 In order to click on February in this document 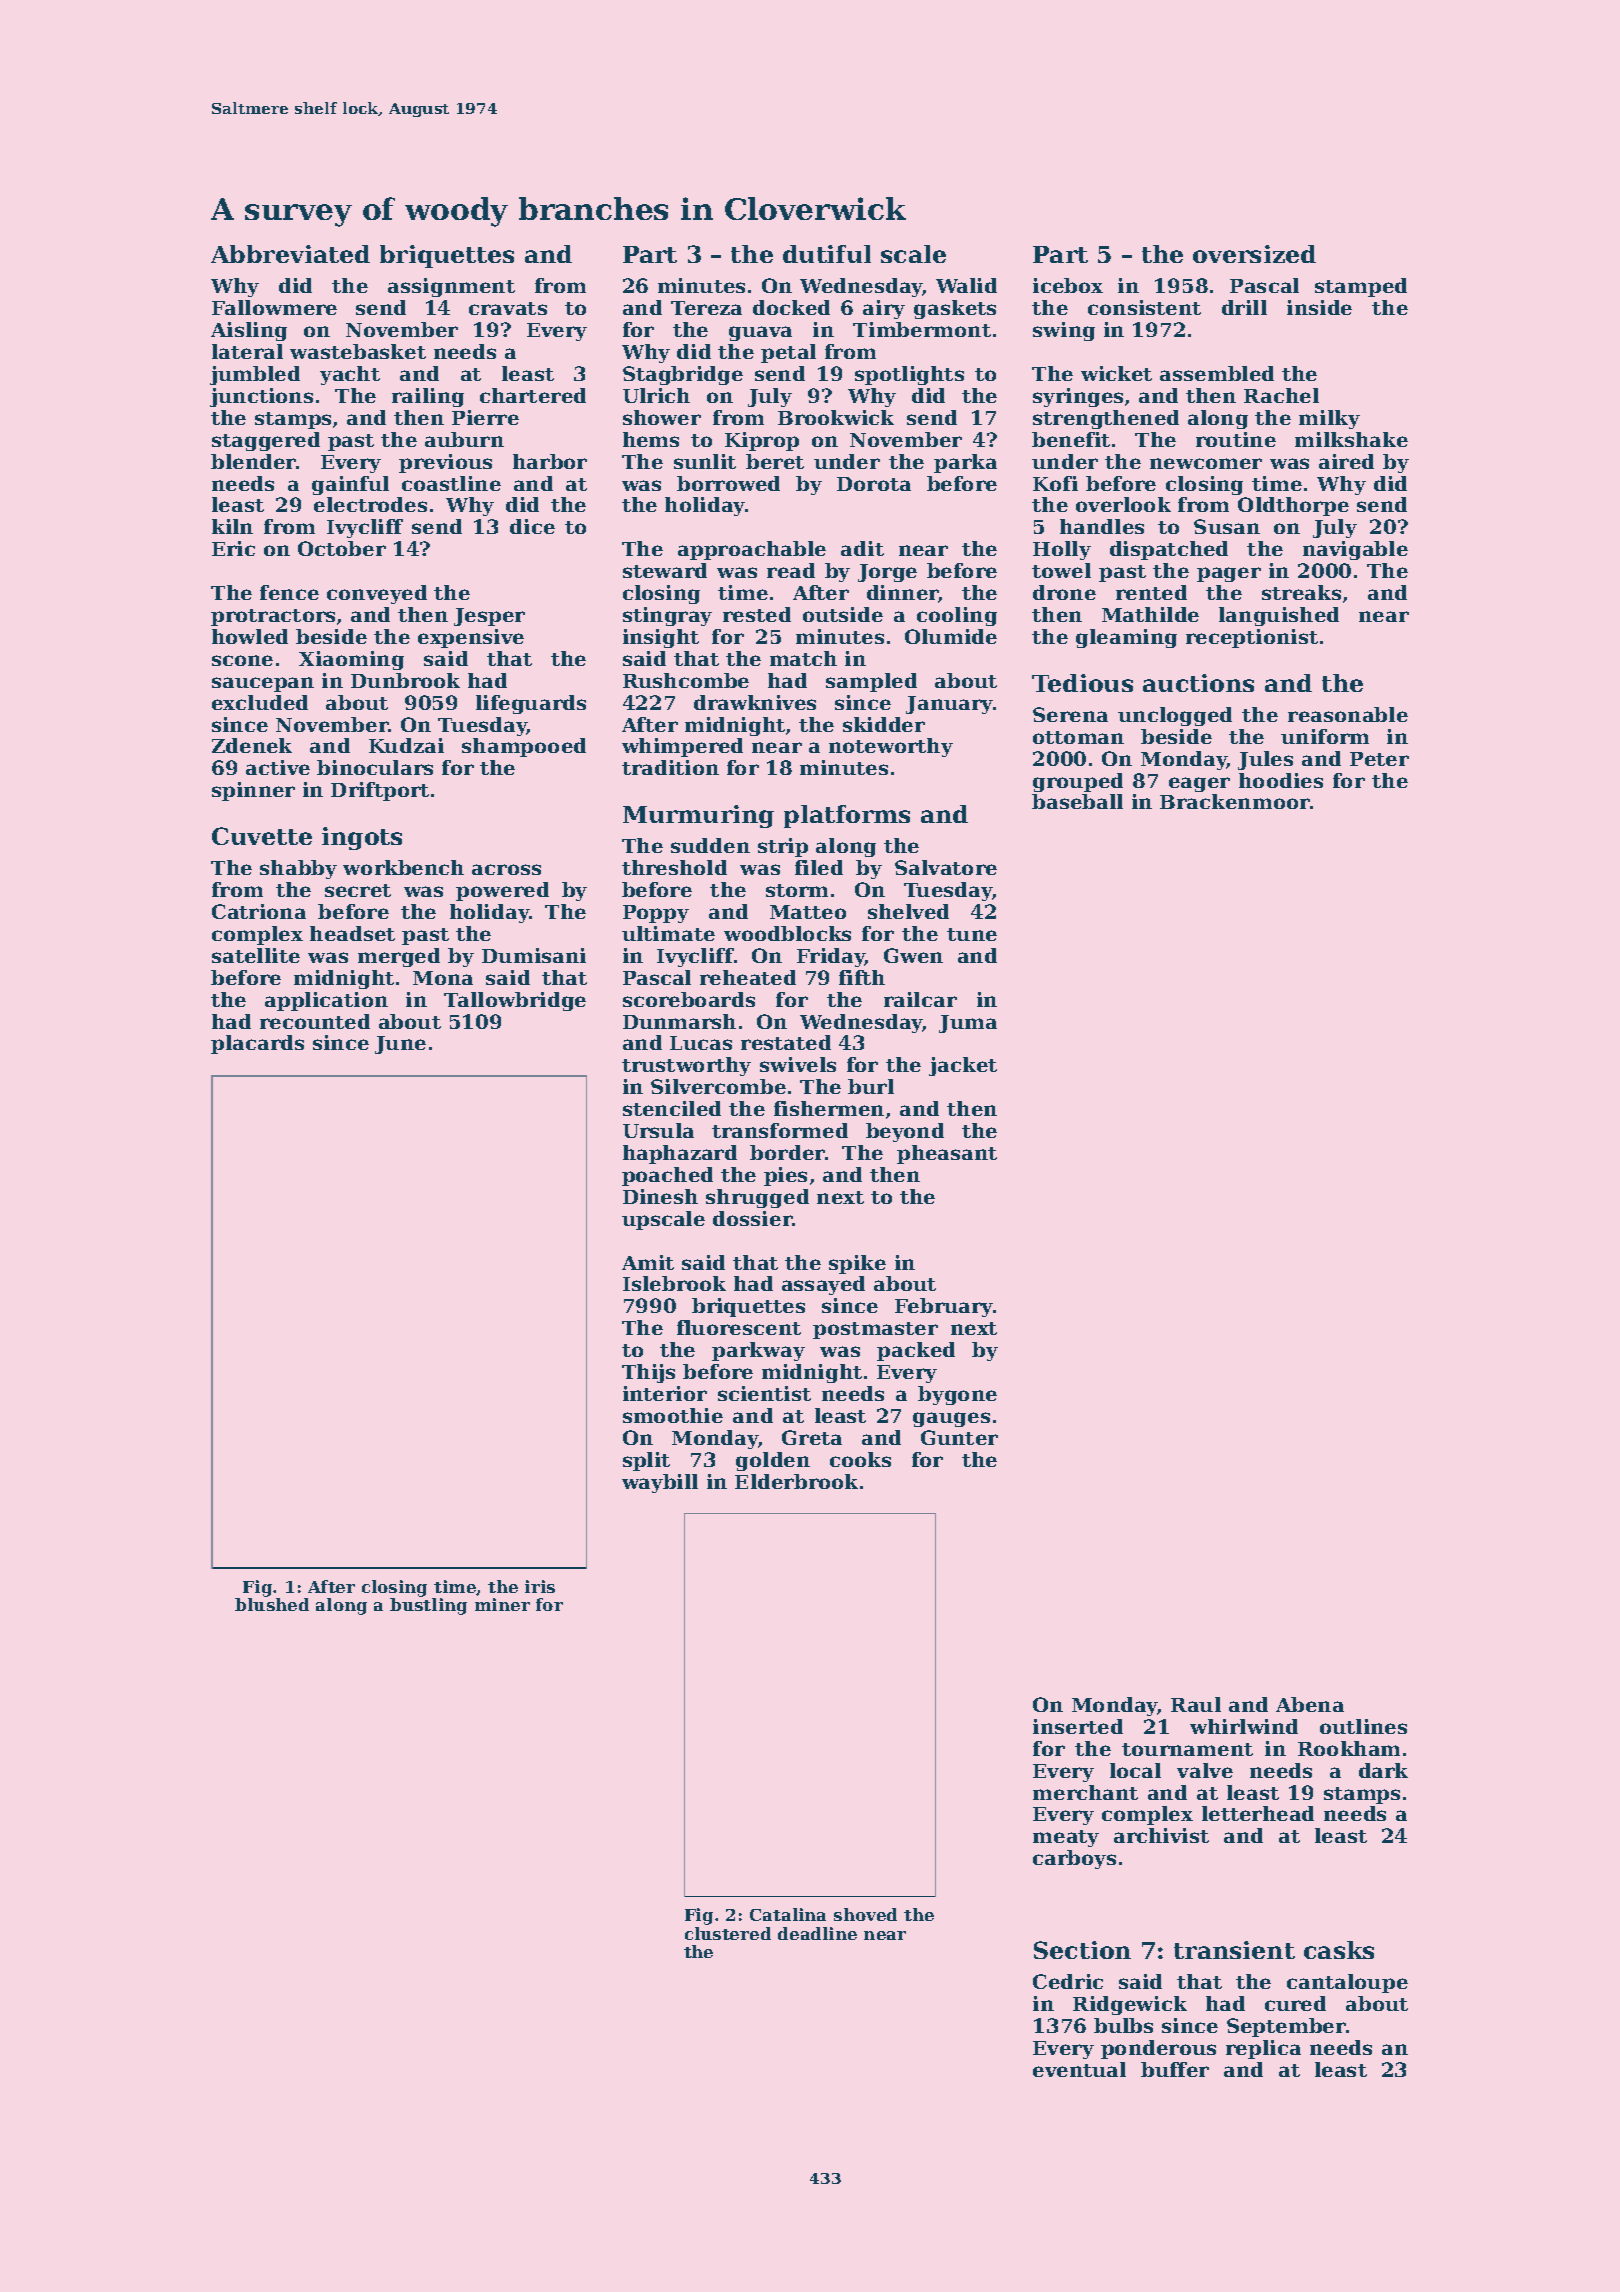, I will do `click(944, 1307)`.
